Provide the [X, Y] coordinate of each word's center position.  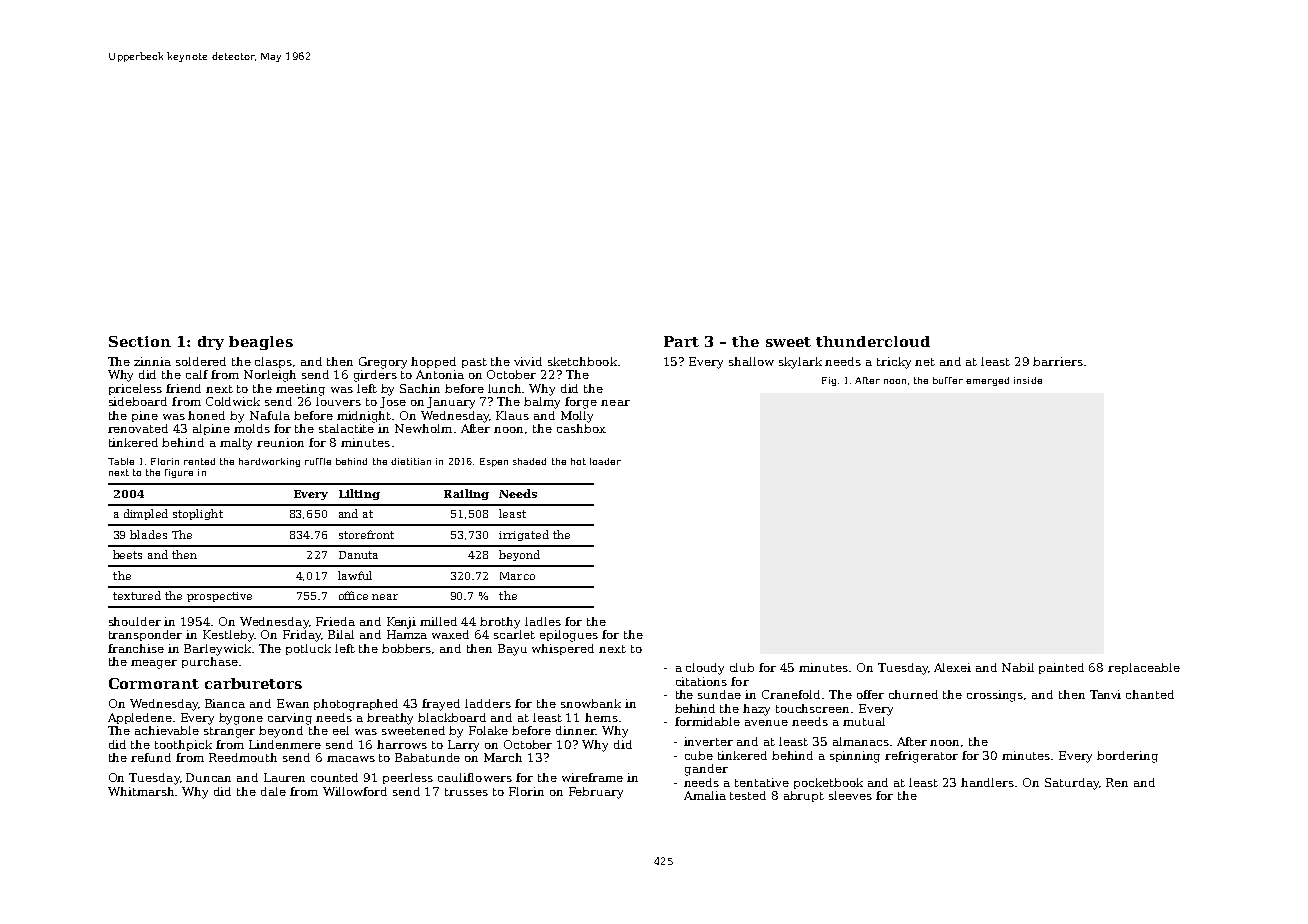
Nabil [1018, 667]
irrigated [524, 535]
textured [137, 595]
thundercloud [873, 341]
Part [681, 341]
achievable [167, 730]
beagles [261, 343]
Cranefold [791, 694]
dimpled [146, 514]
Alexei [952, 667]
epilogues [569, 636]
